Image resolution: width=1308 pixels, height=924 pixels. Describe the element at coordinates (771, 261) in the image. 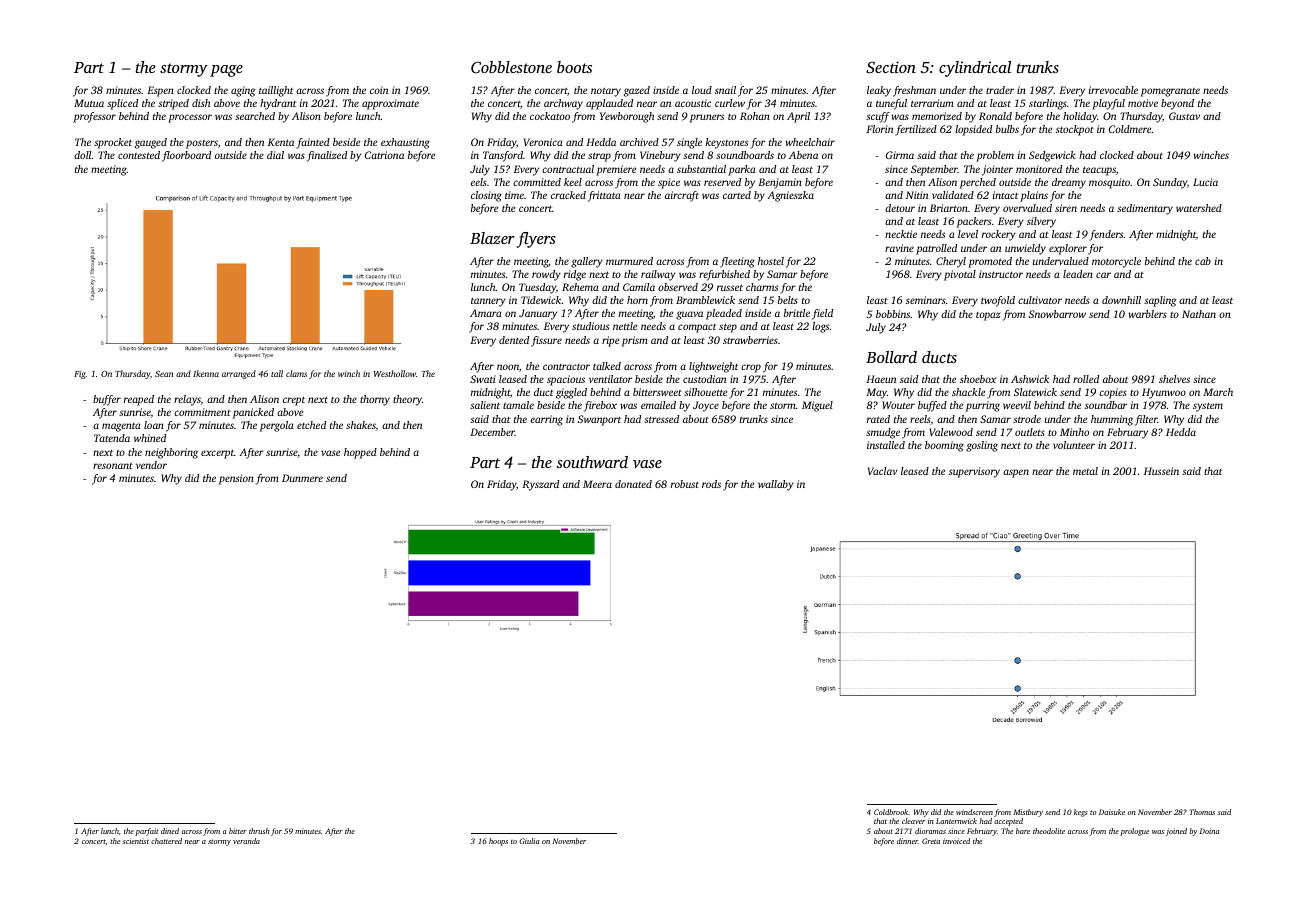

I see `hostel` at that location.
